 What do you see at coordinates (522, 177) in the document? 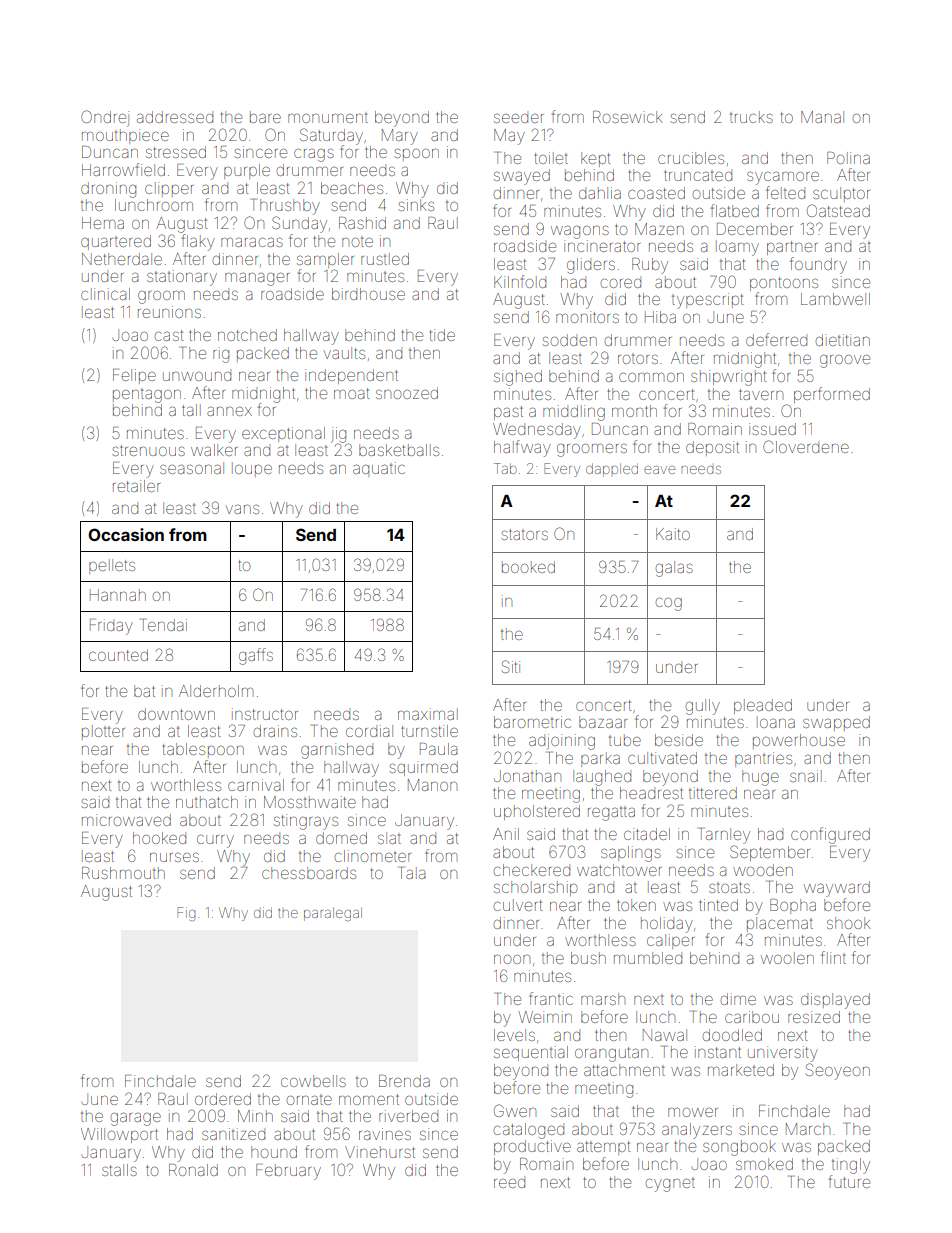
I see `swayed` at bounding box center [522, 177].
